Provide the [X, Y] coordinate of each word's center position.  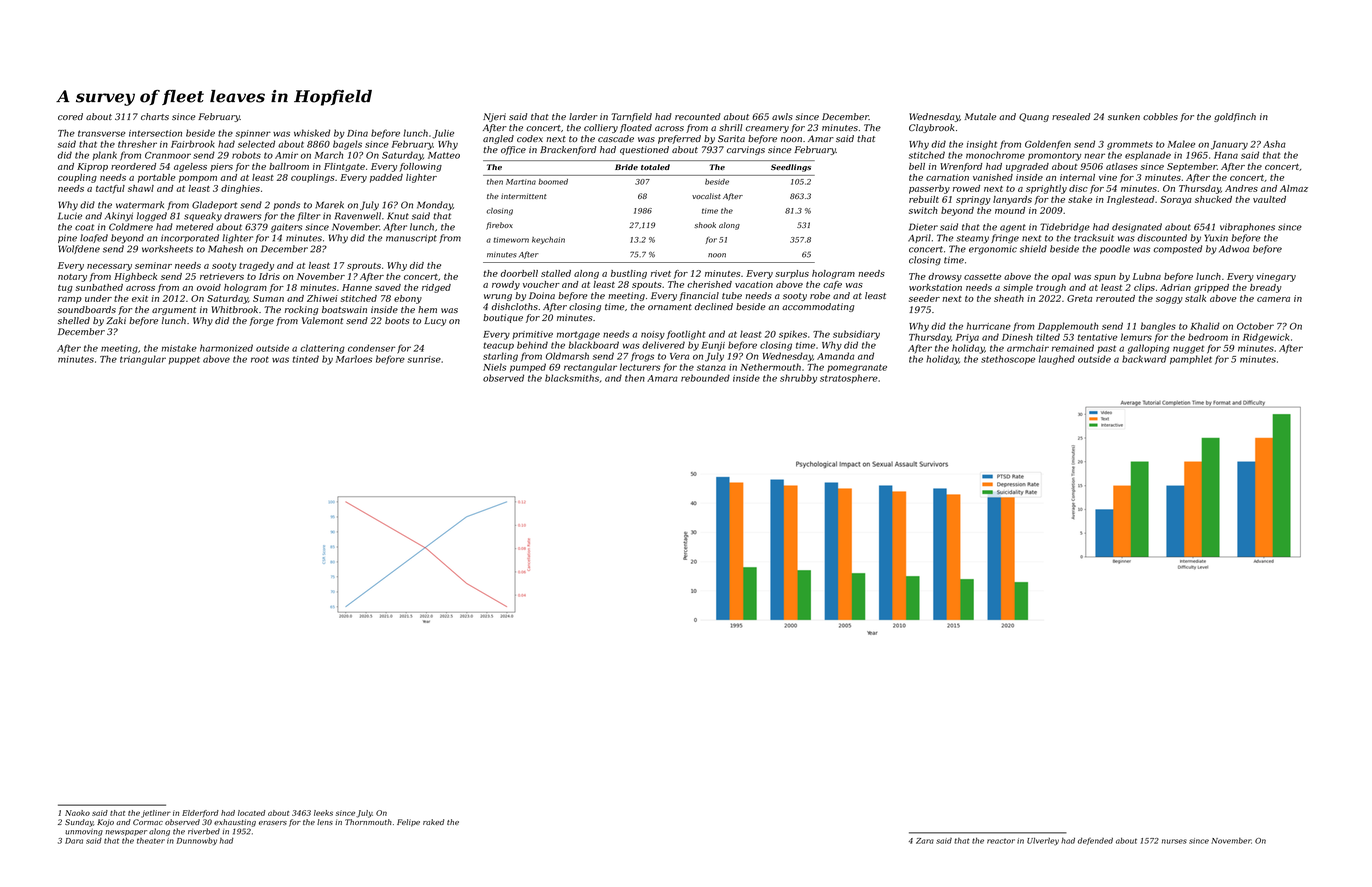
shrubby [798, 379]
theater [151, 841]
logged [152, 217]
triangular [143, 360]
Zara [925, 841]
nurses [1174, 841]
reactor [1001, 841]
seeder [924, 298]
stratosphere [849, 378]
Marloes [354, 359]
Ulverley [1043, 841]
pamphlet [1191, 360]
